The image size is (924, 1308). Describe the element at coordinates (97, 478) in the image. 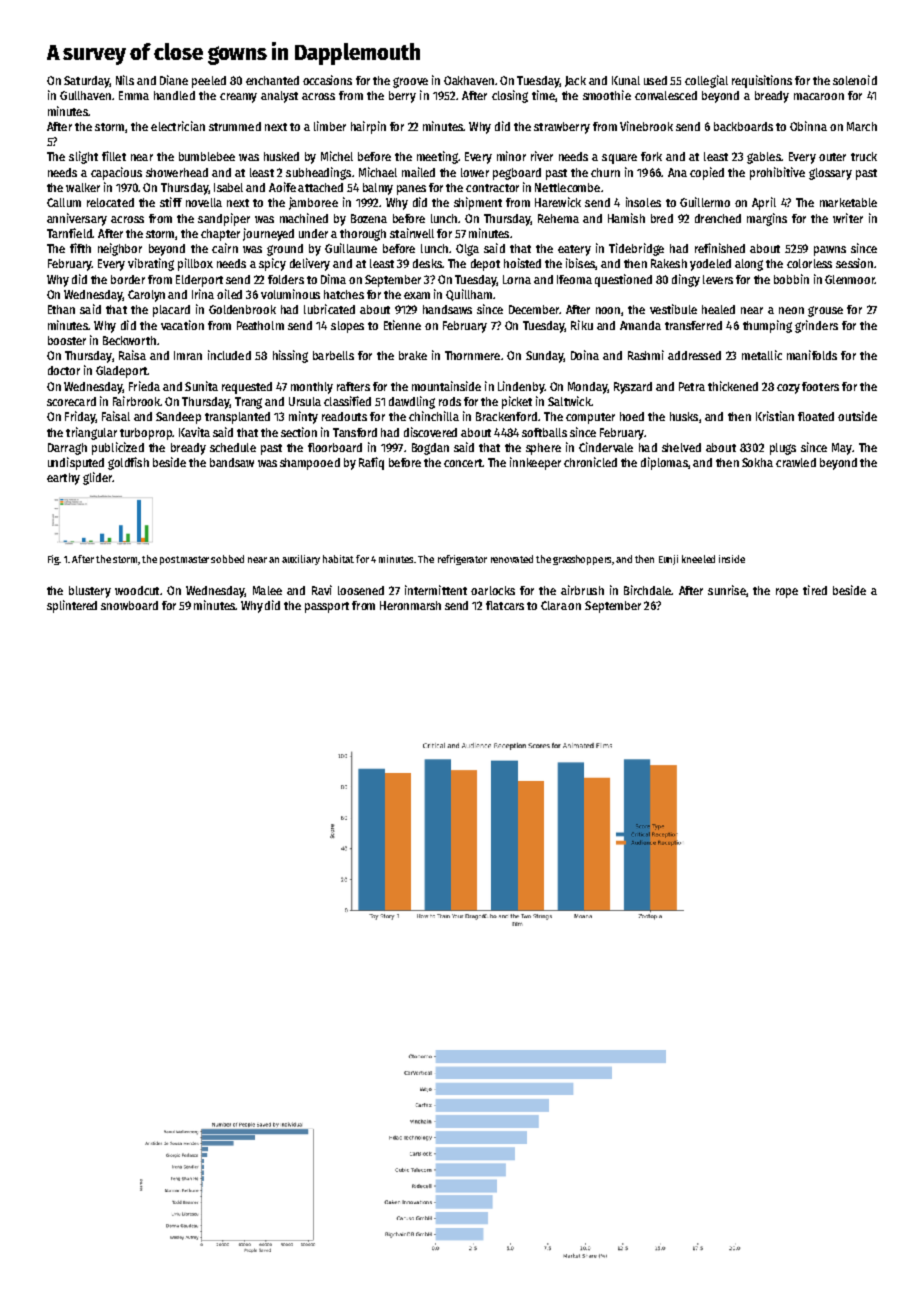

I see `glider` at that location.
